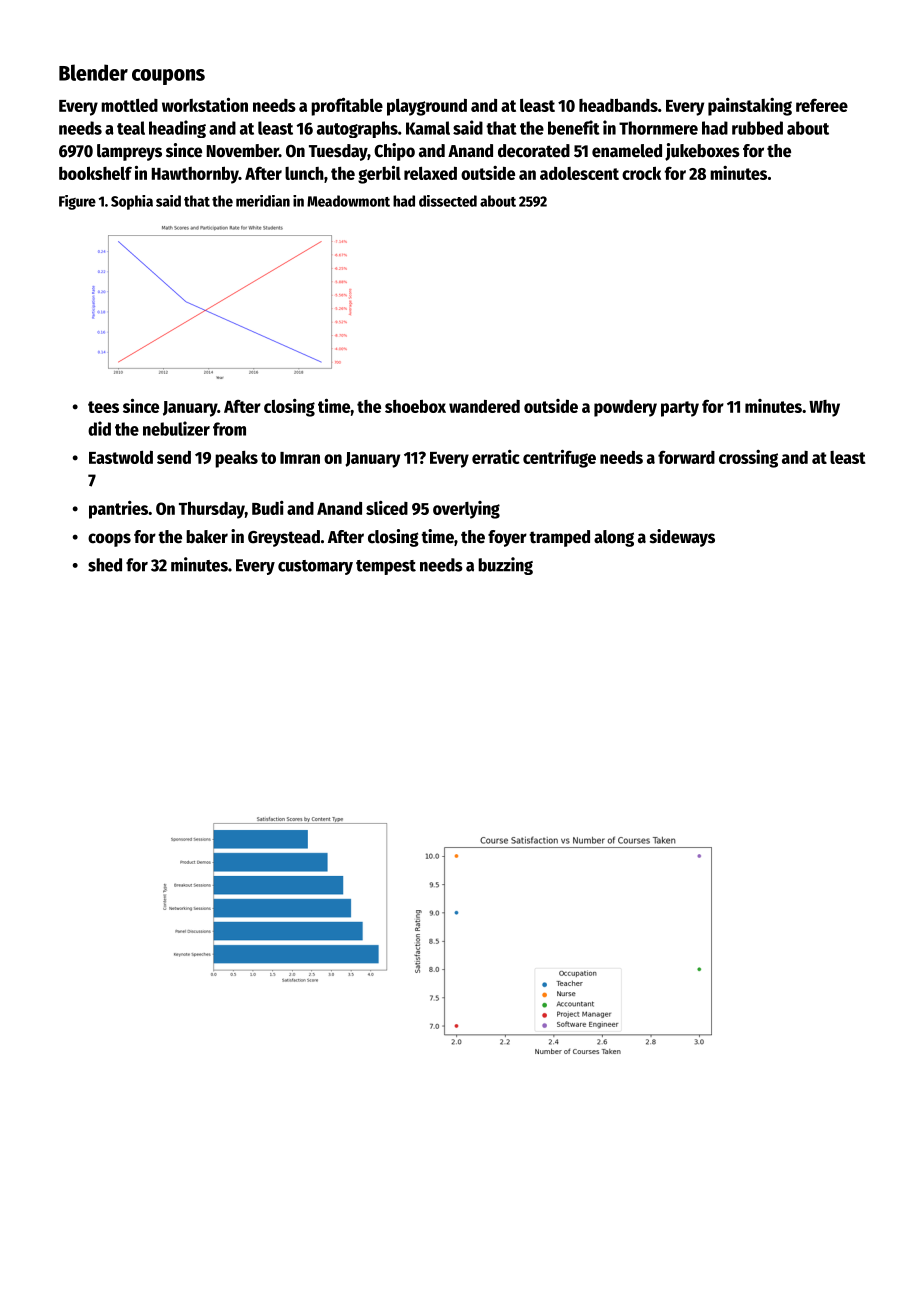 Image resolution: width=924 pixels, height=1314 pixels. I want to click on jukeboxes, so click(702, 152).
